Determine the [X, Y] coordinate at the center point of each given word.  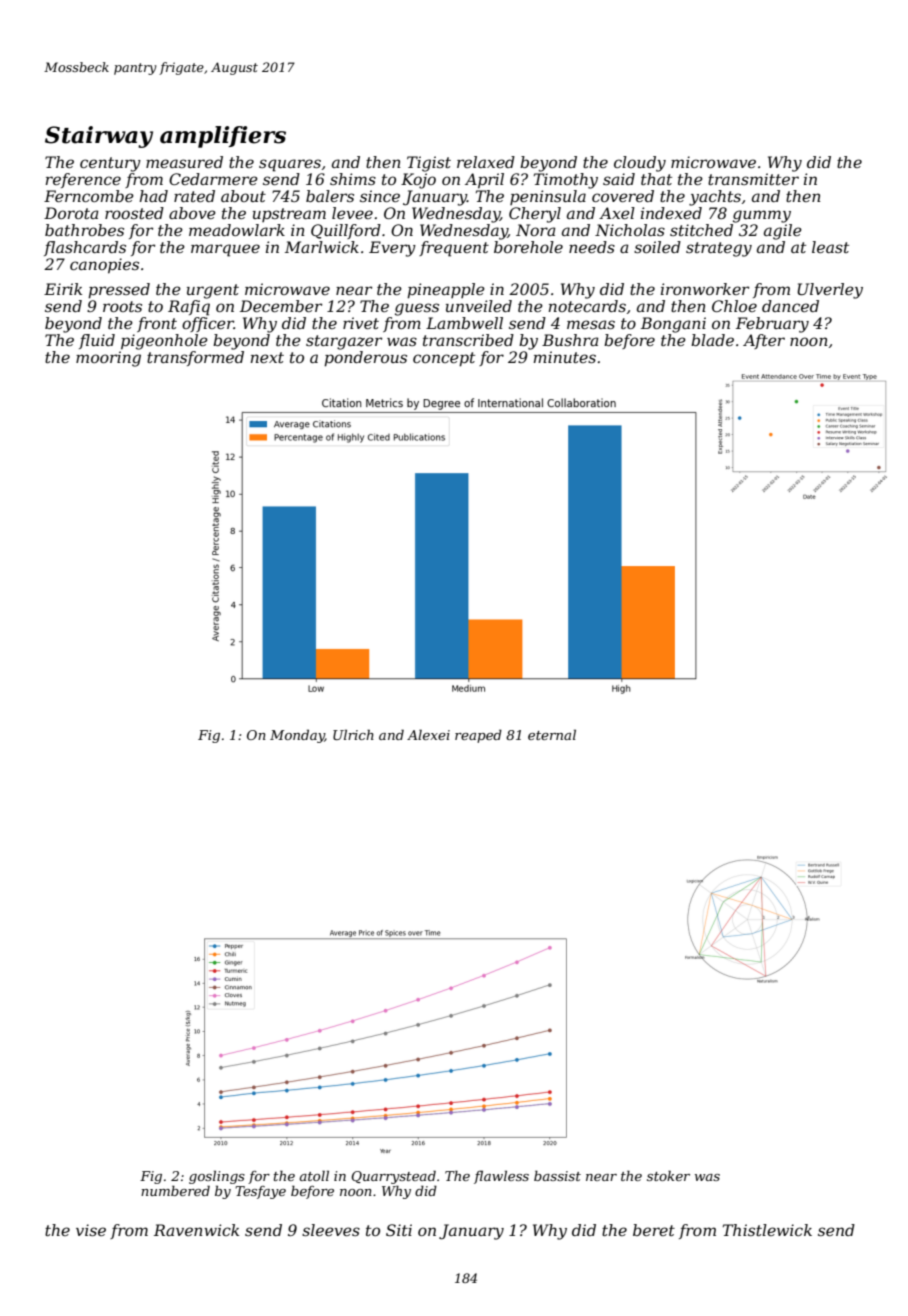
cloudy [640, 164]
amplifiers [223, 137]
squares [290, 165]
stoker [668, 1175]
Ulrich [353, 734]
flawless [501, 1177]
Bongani [673, 325]
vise [91, 1230]
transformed [195, 358]
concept [444, 359]
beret [654, 1230]
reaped [478, 736]
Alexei [428, 734]
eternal [552, 734]
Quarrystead [393, 1177]
